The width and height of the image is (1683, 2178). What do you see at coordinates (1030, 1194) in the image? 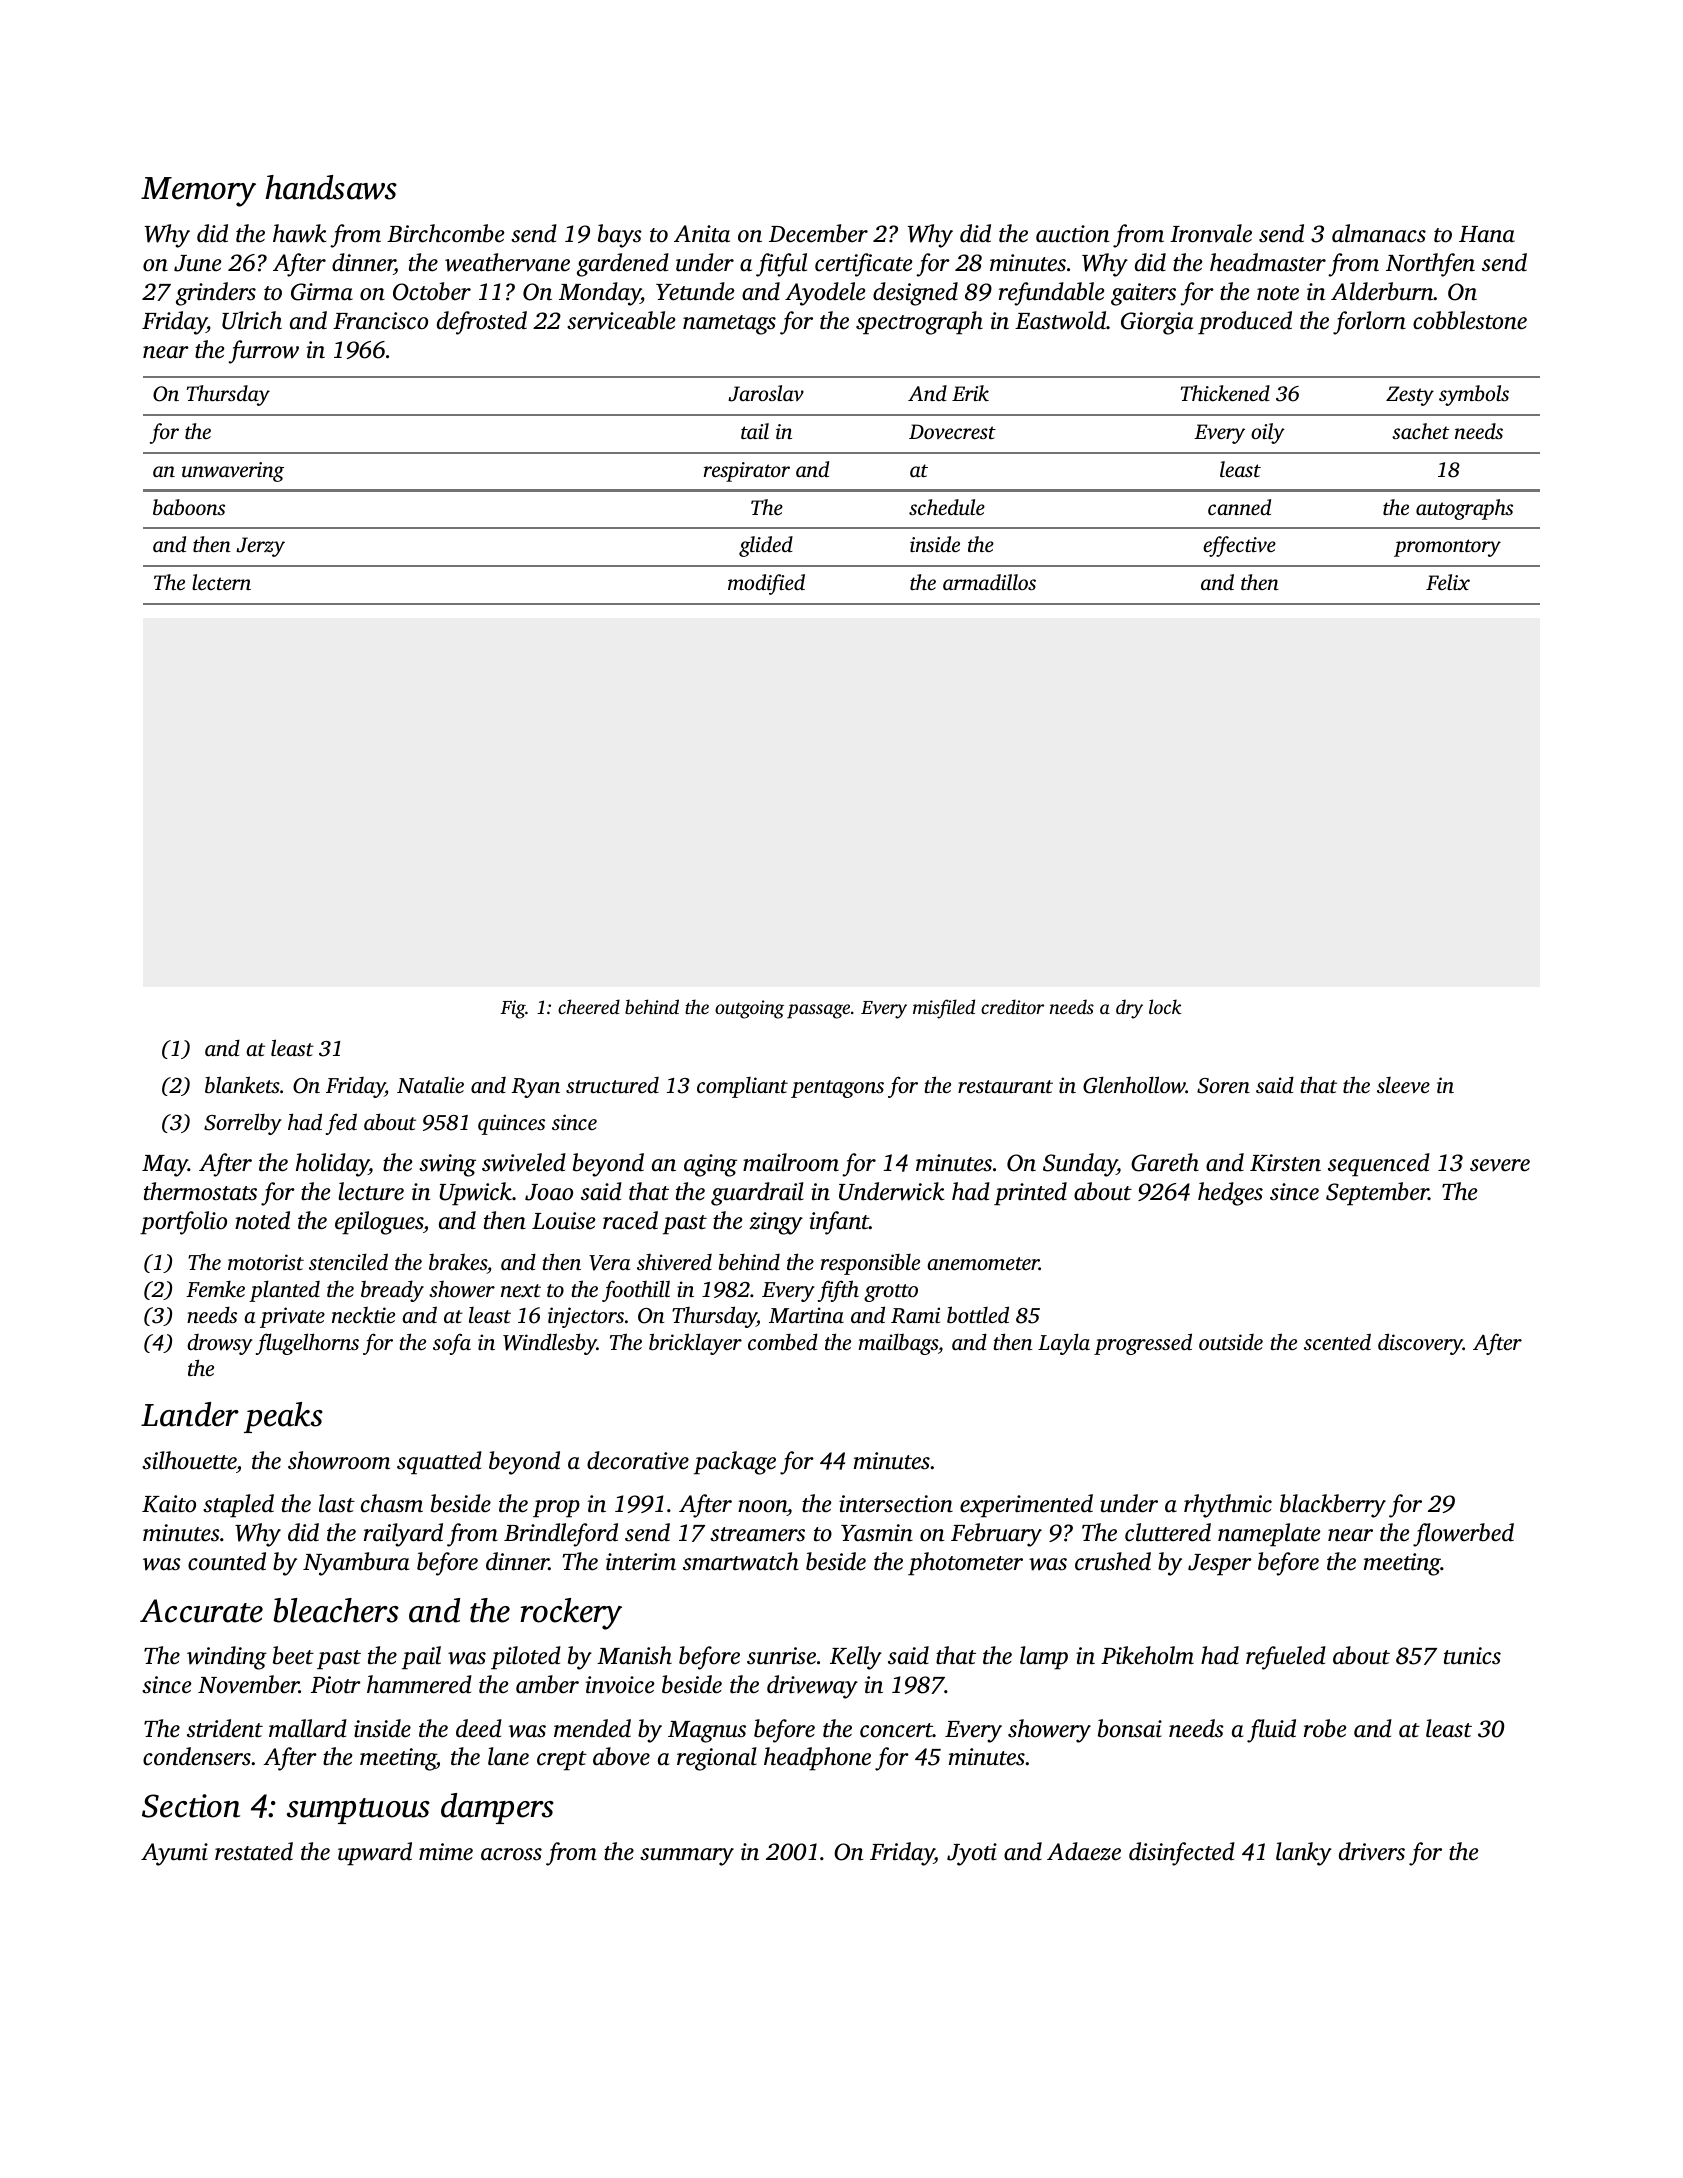
I see `printed` at bounding box center [1030, 1194].
